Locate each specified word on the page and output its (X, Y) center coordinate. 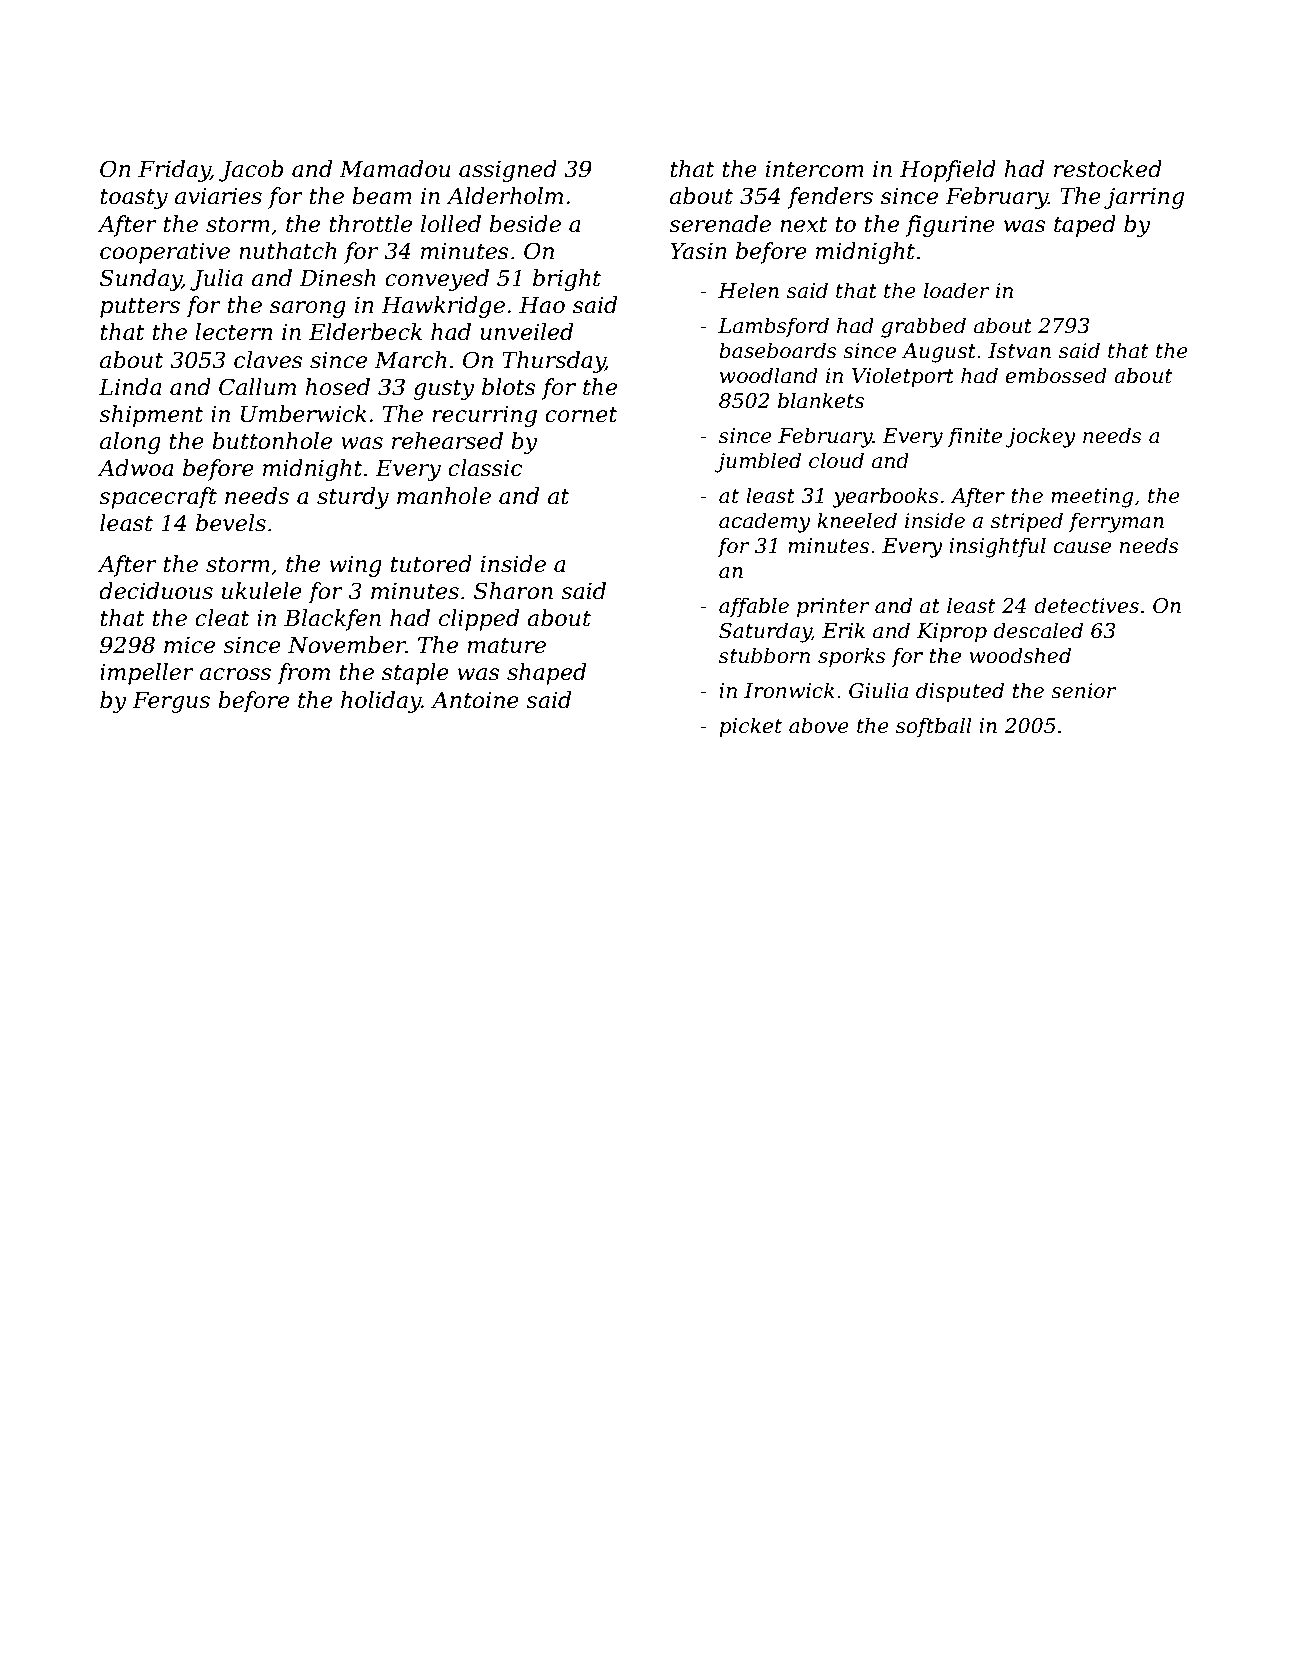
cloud (836, 460)
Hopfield (948, 171)
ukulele (262, 591)
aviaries (218, 196)
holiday (381, 702)
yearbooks (886, 497)
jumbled (758, 462)
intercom (815, 169)
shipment (151, 416)
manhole (444, 496)
